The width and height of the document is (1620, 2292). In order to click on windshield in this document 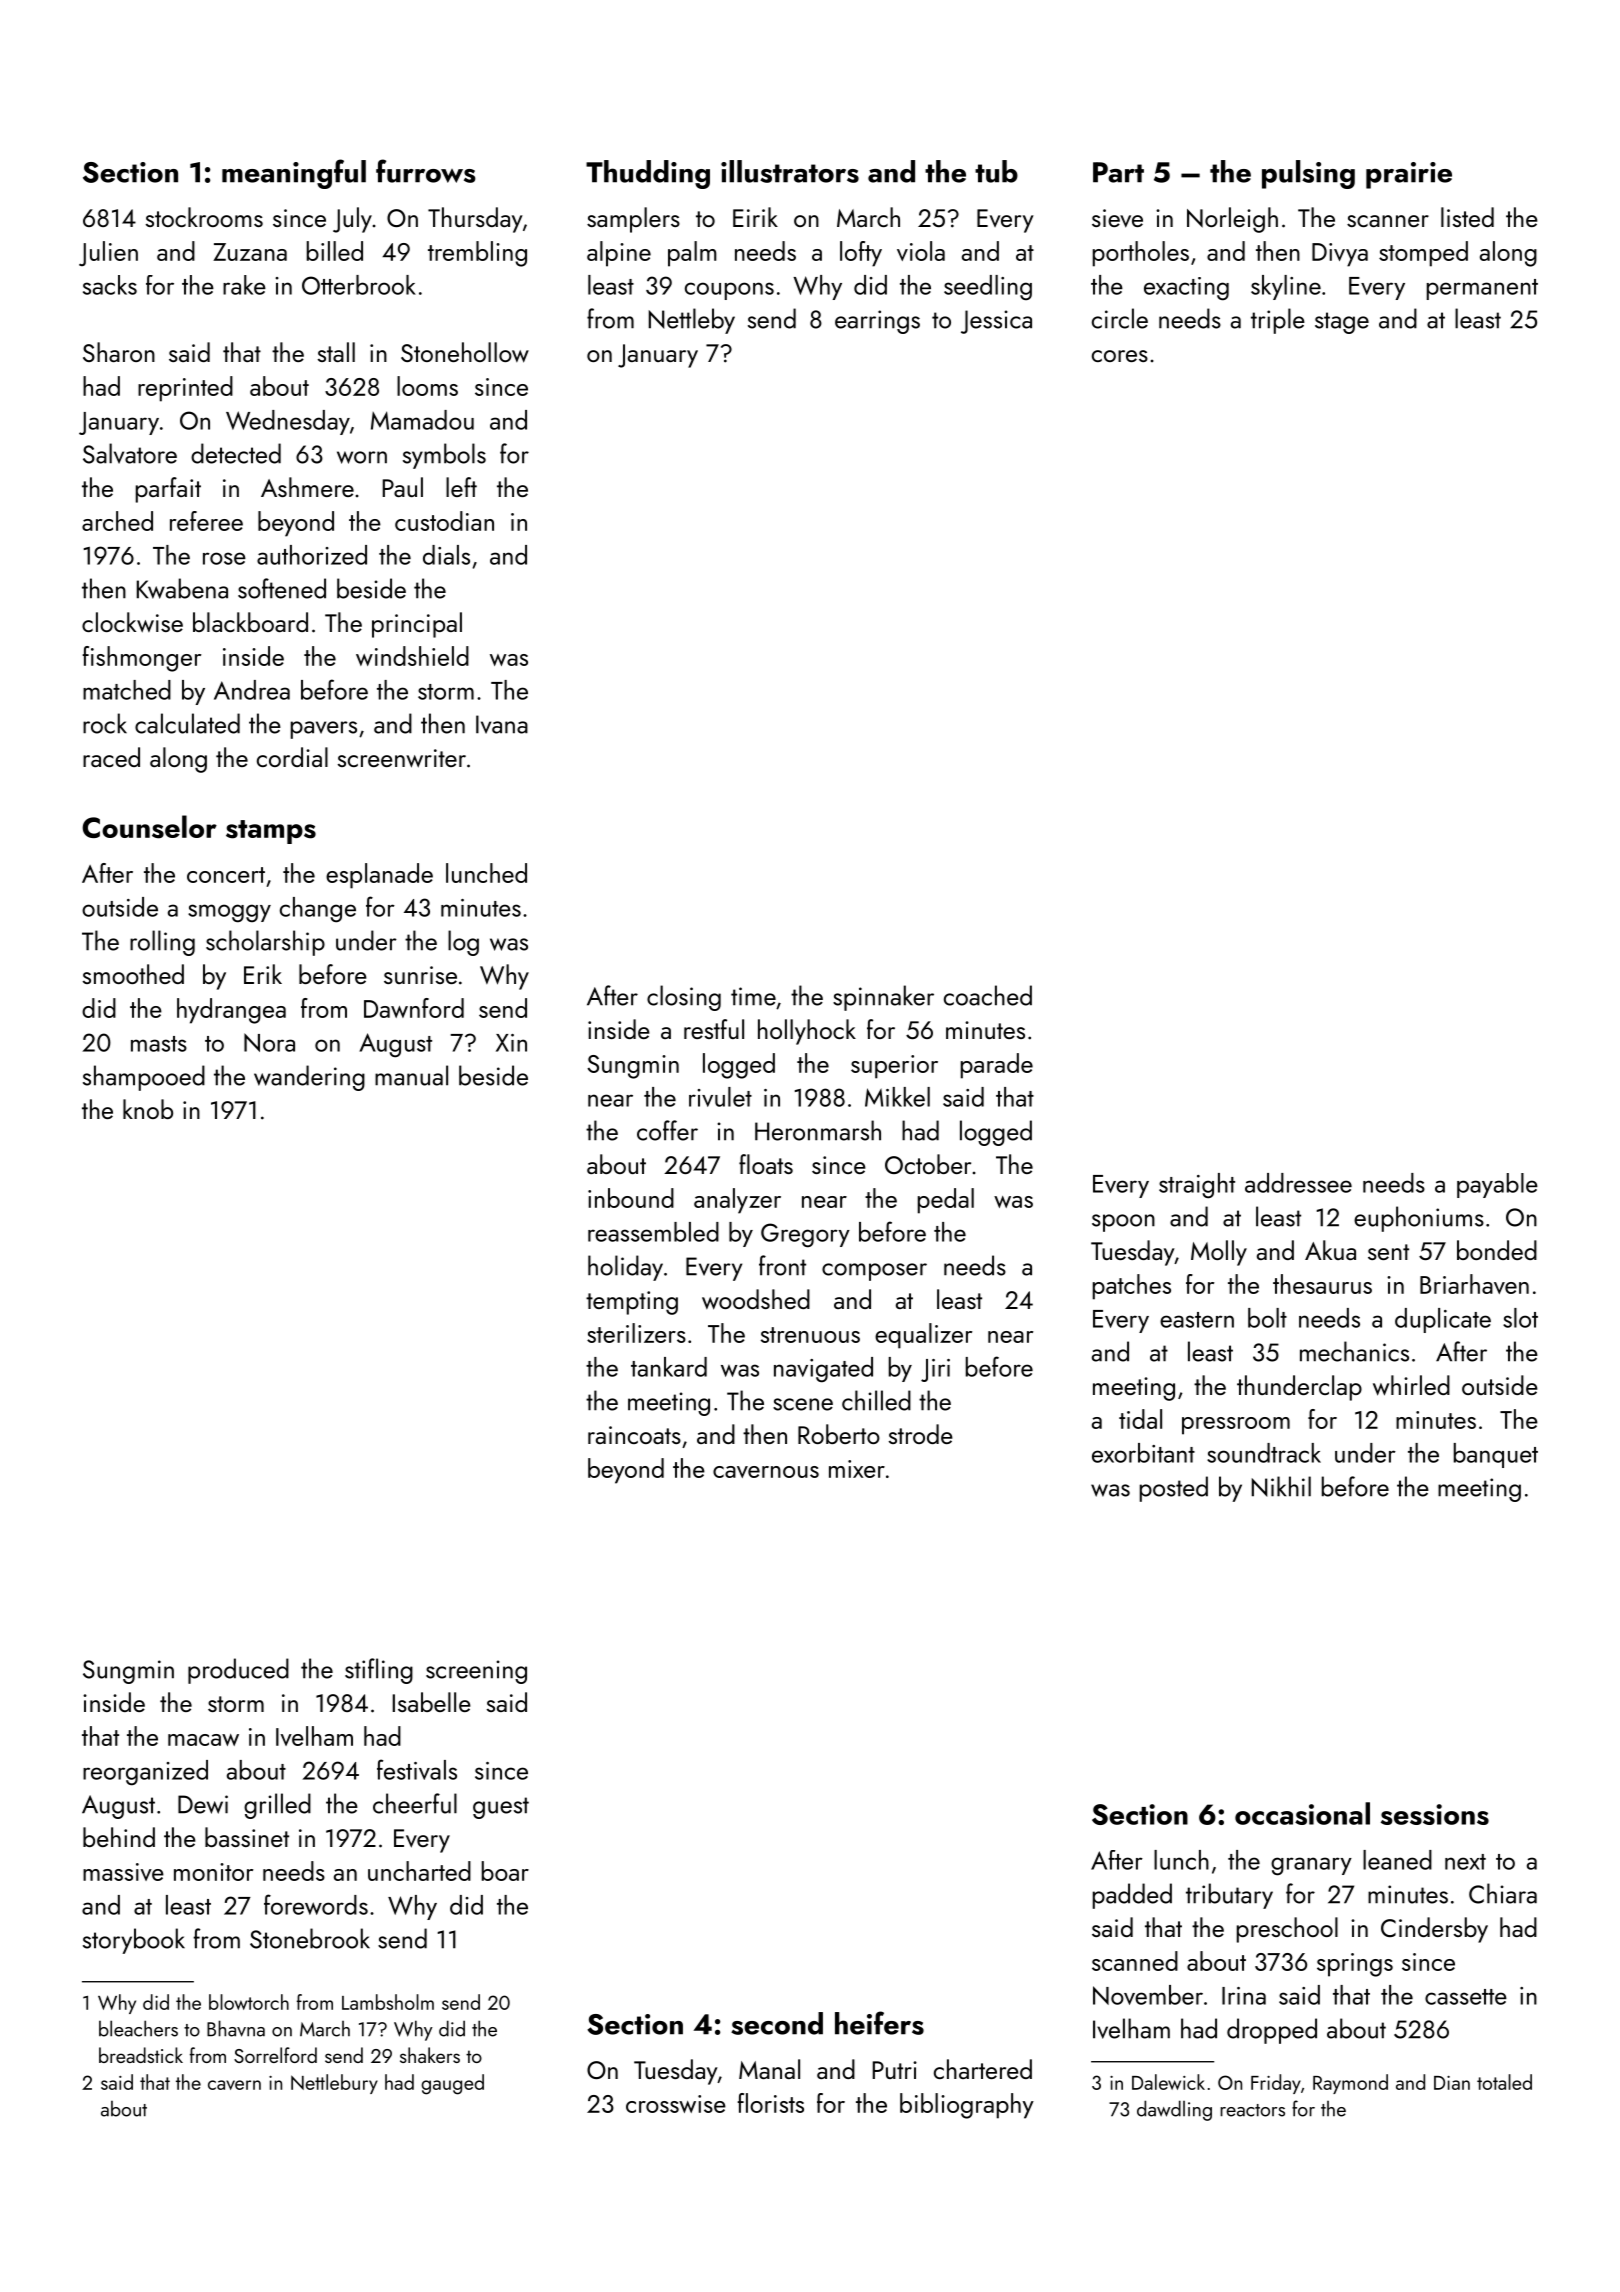, I will do `click(412, 656)`.
